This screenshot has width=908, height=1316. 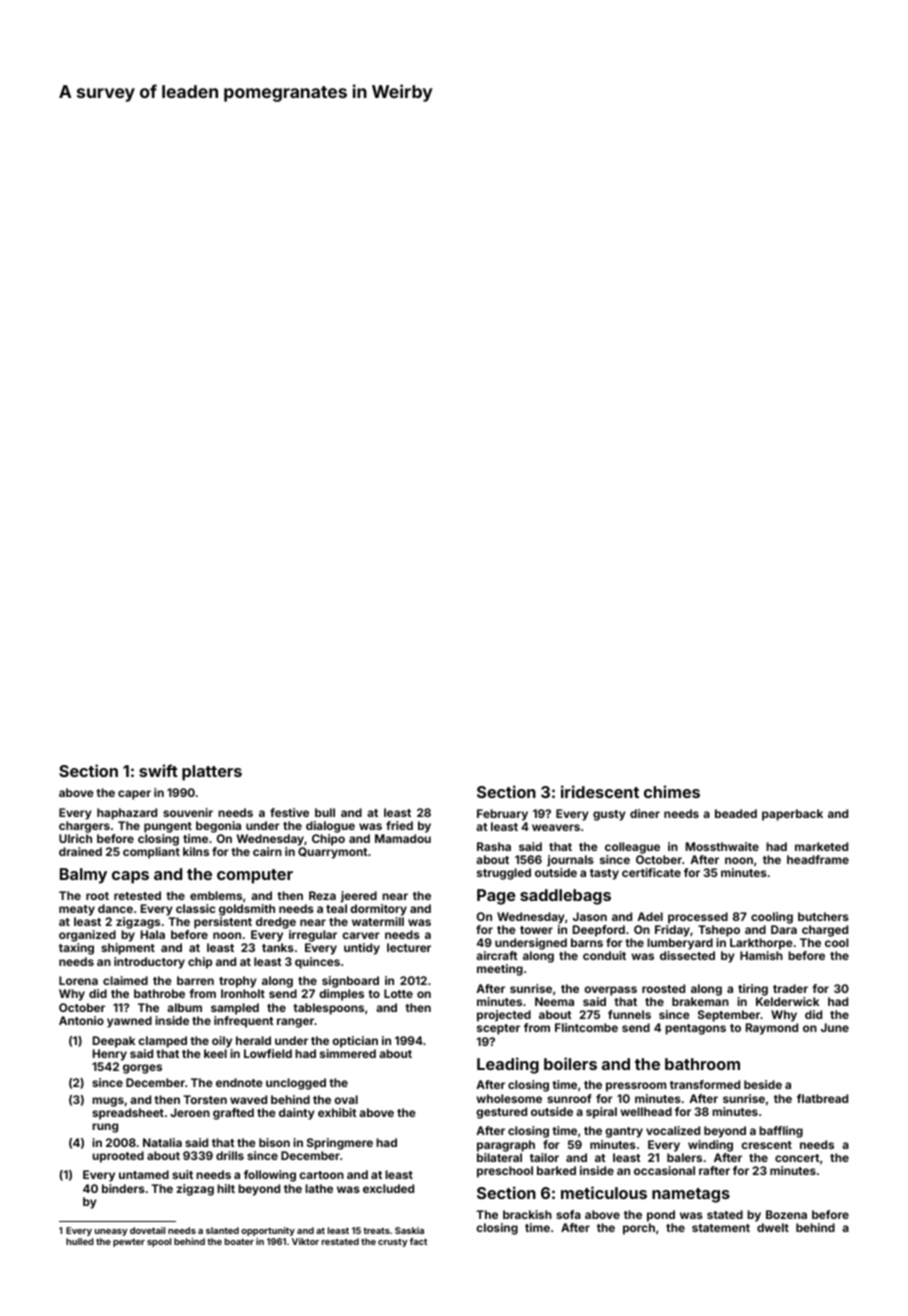 What do you see at coordinates (761, 955) in the screenshot?
I see `Hamish` at bounding box center [761, 955].
